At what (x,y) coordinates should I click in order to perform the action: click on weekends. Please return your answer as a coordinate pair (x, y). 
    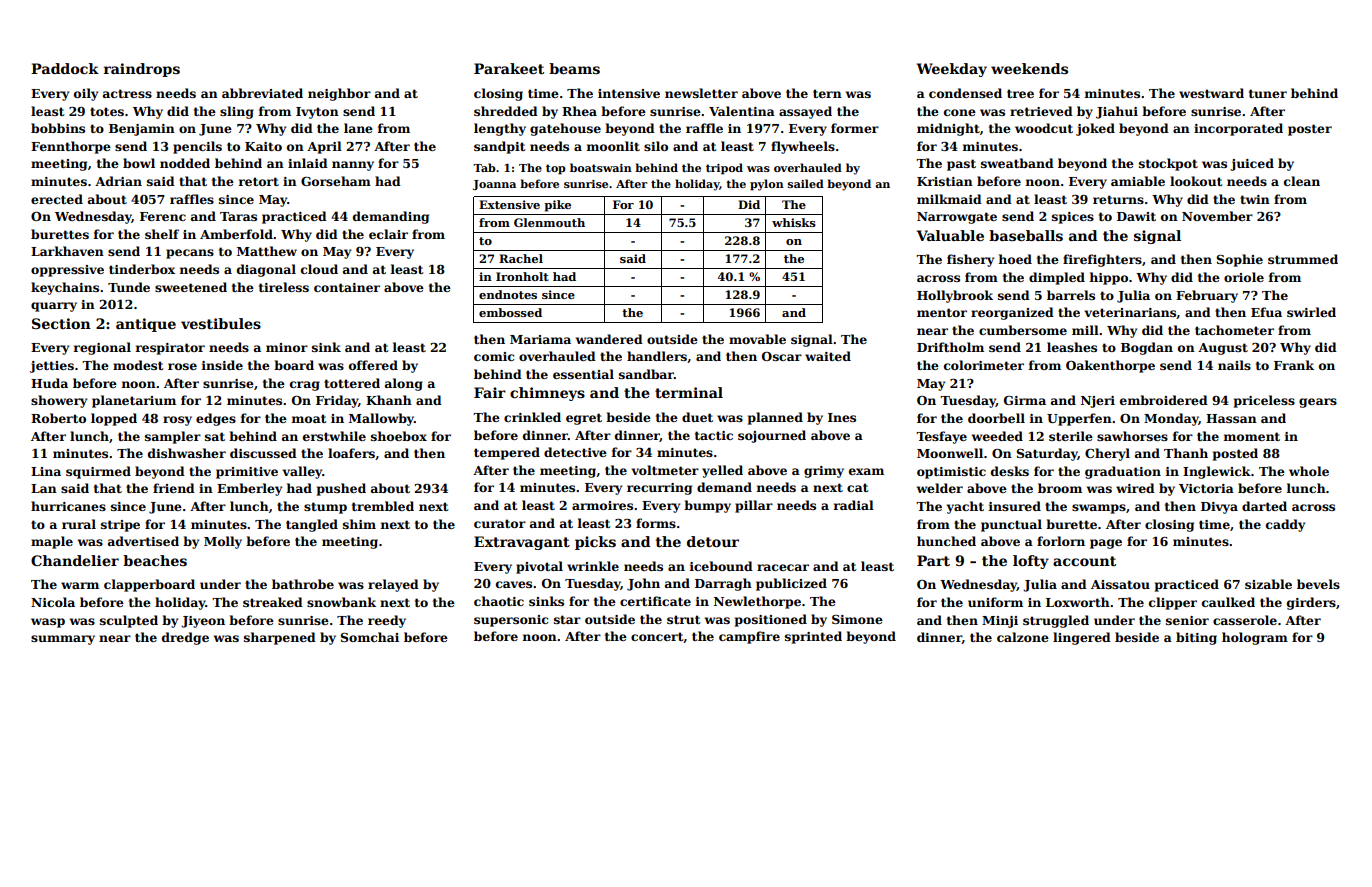
    Looking at the image, I should click on (1029, 68).
